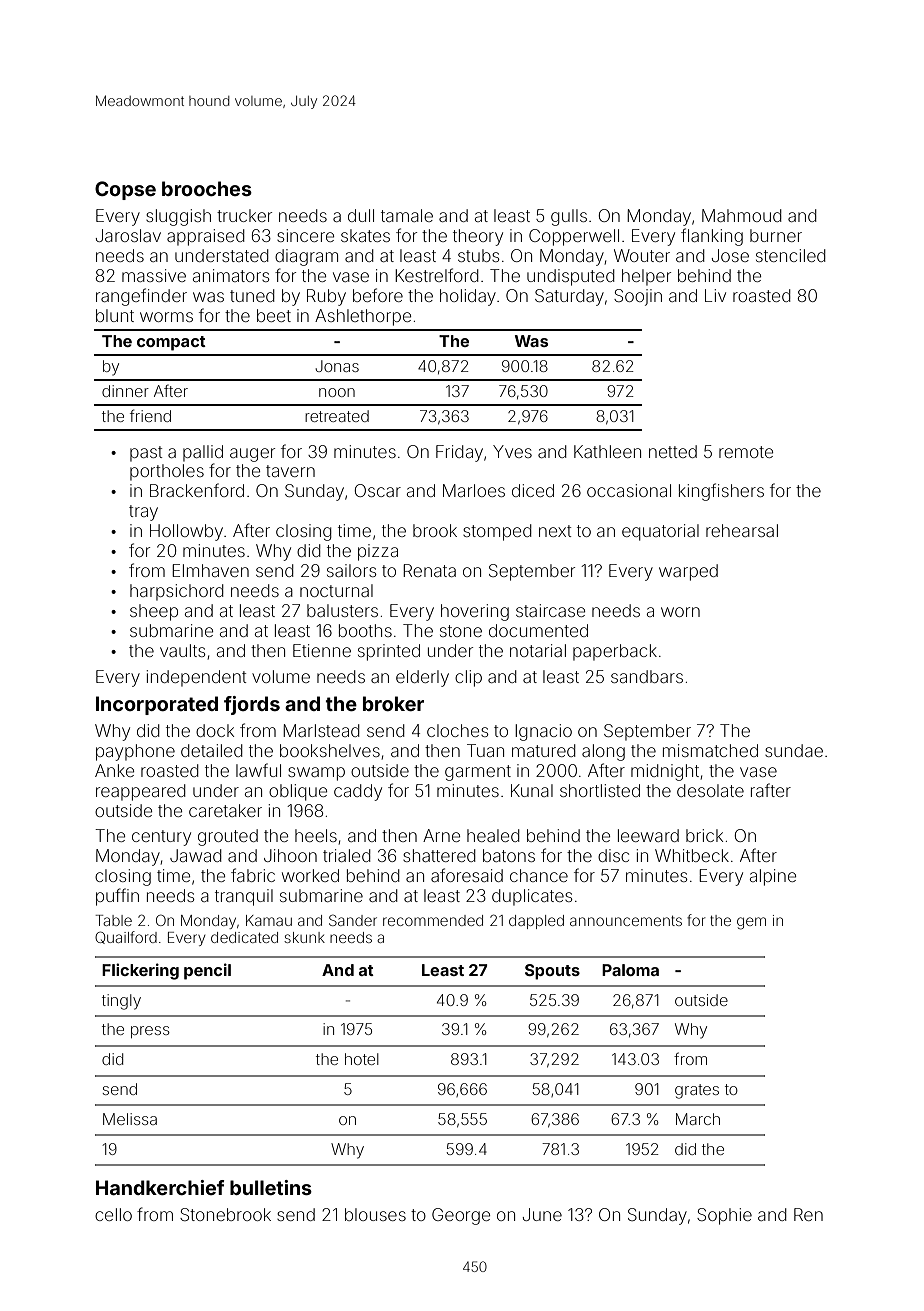  Describe the element at coordinates (113, 1214) in the screenshot. I see `cello` at that location.
